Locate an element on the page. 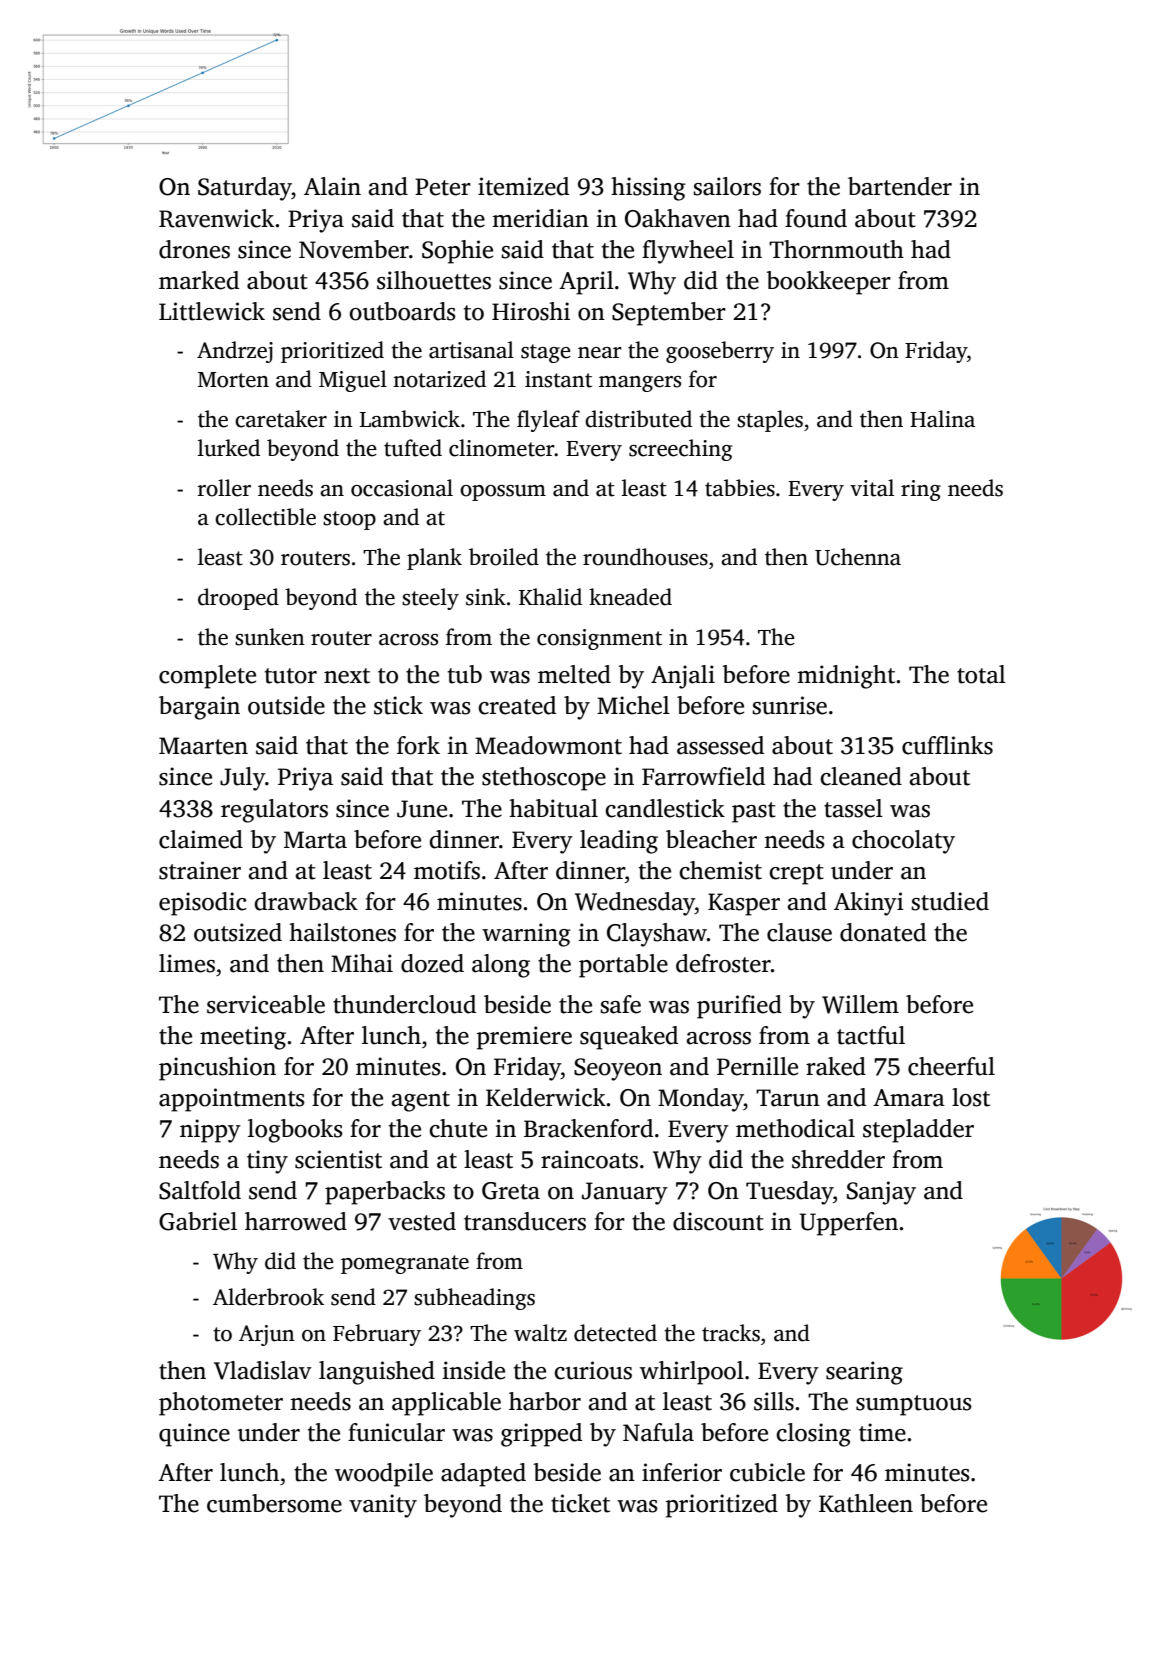  Maarten is located at coordinates (203, 746).
